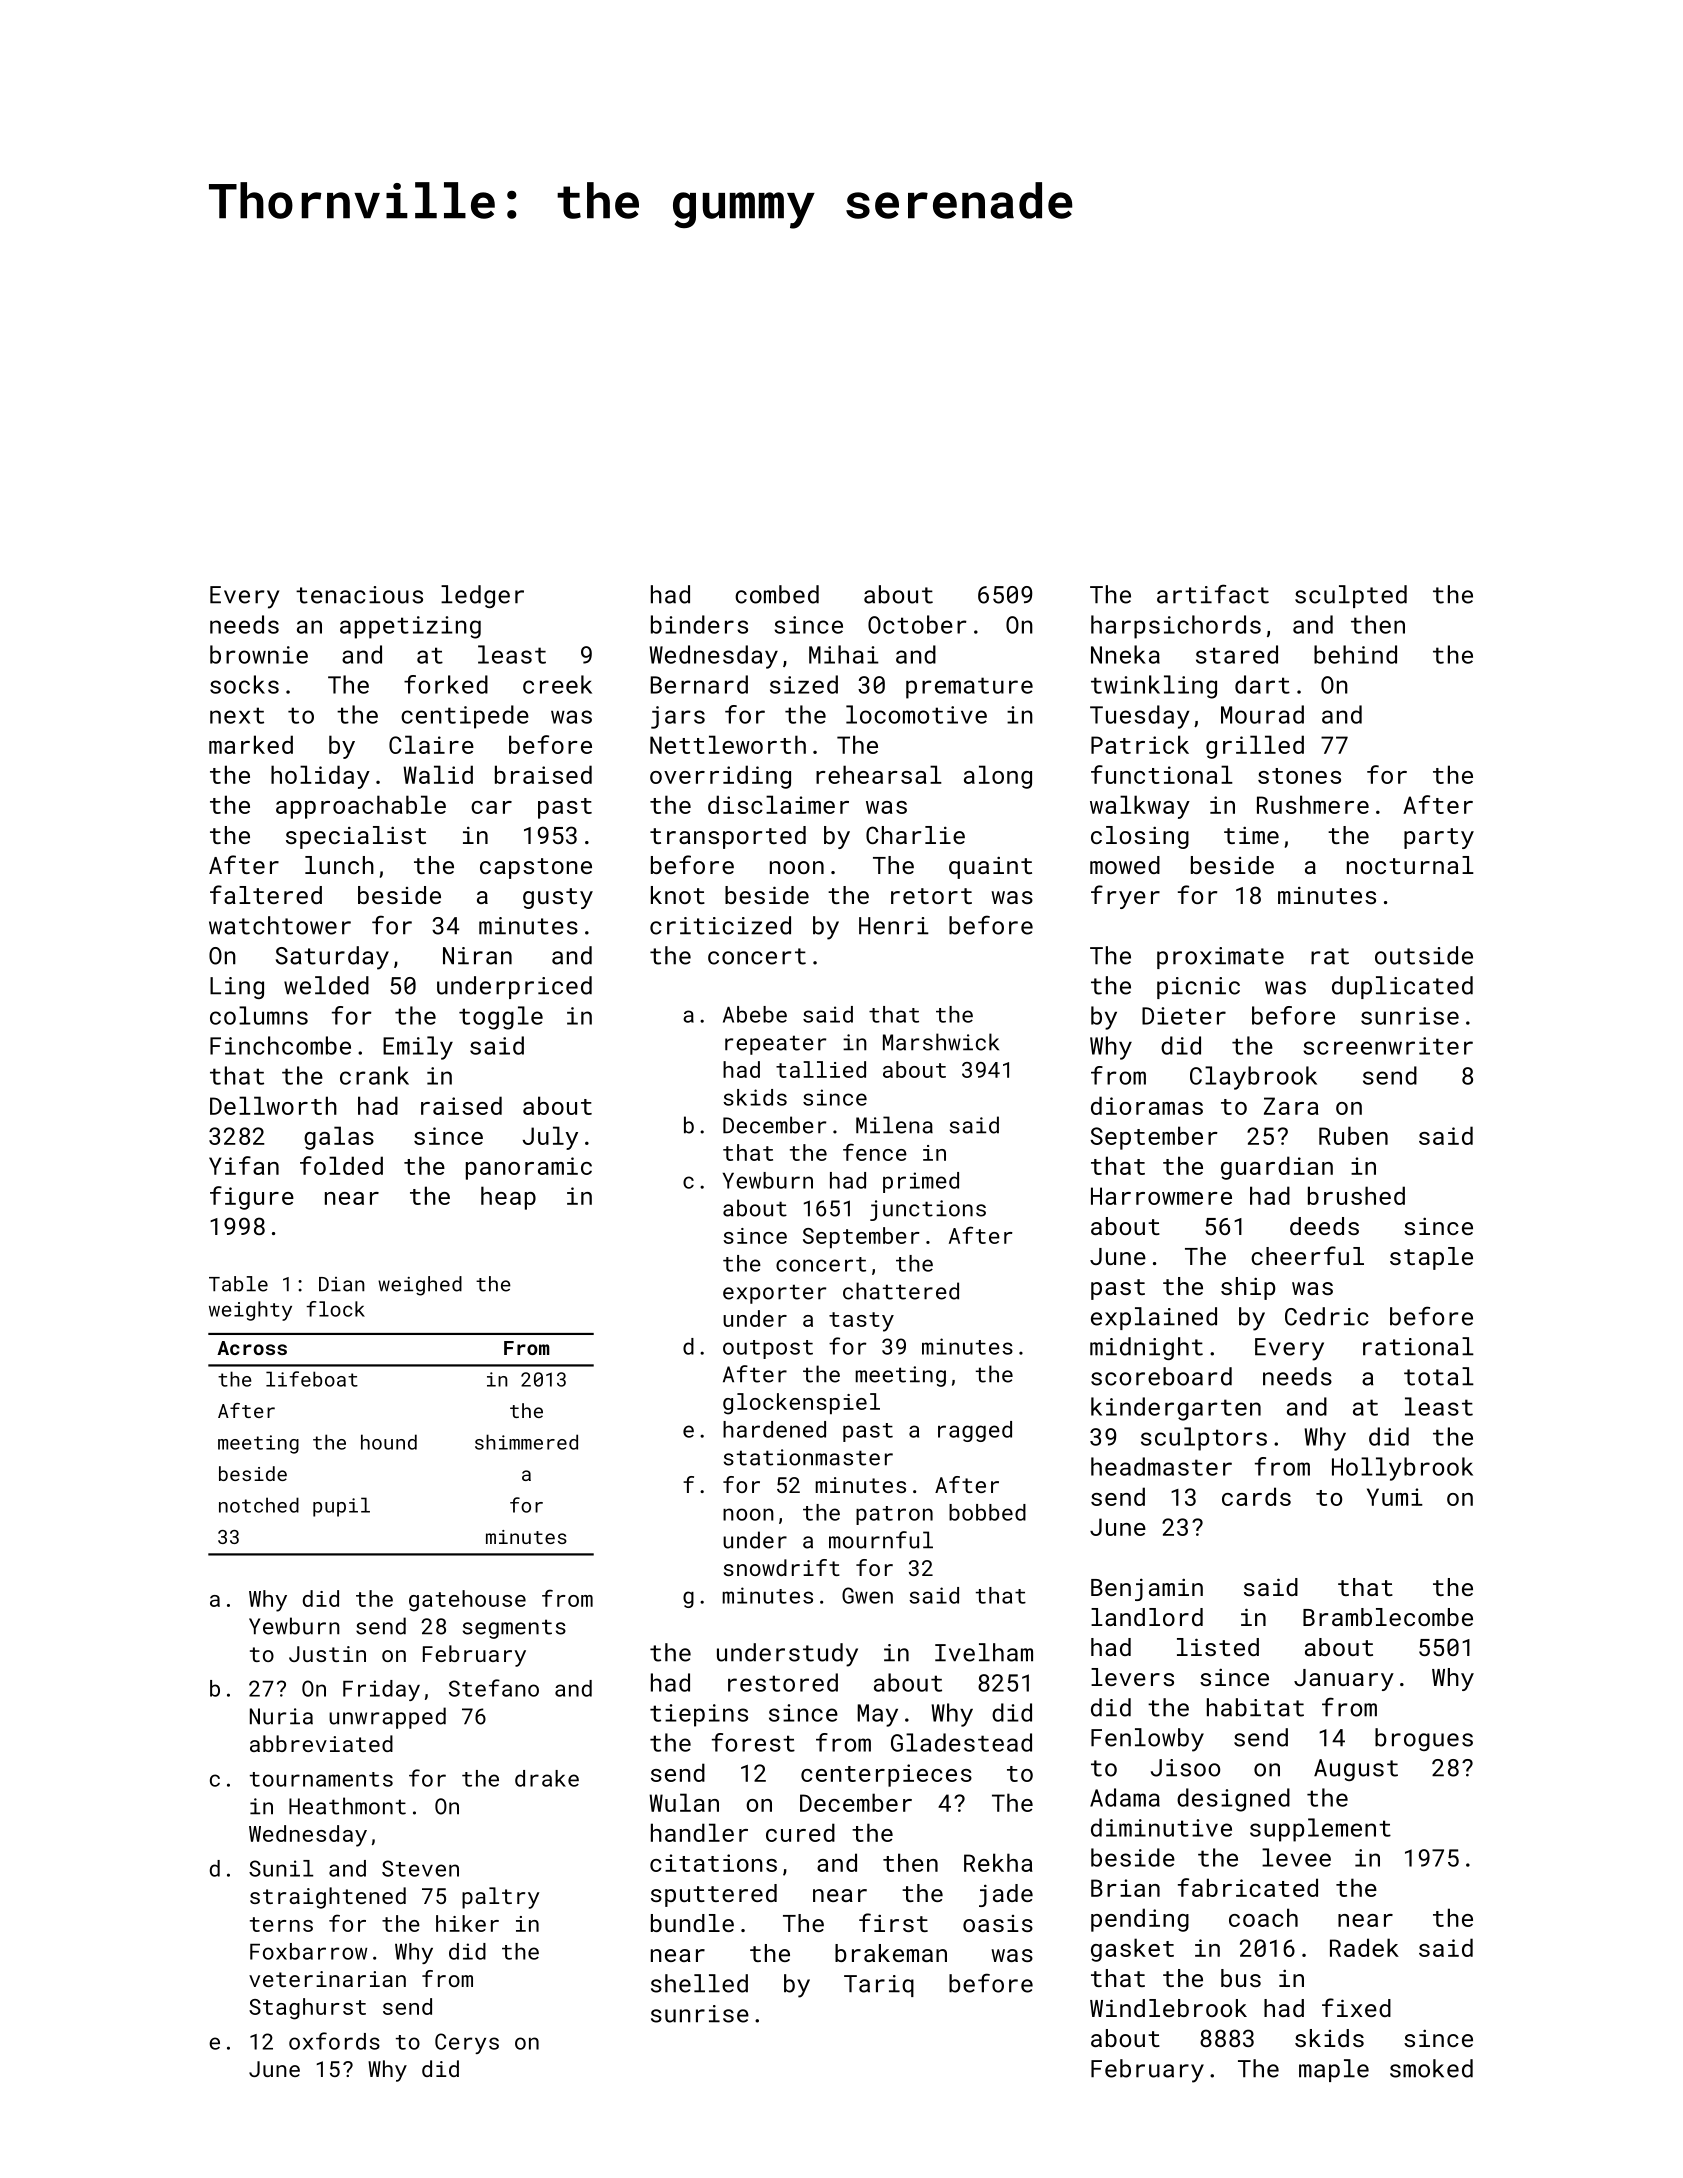 The height and width of the document is (2178, 1683). What do you see at coordinates (1395, 1497) in the document?
I see `Yumi` at bounding box center [1395, 1497].
